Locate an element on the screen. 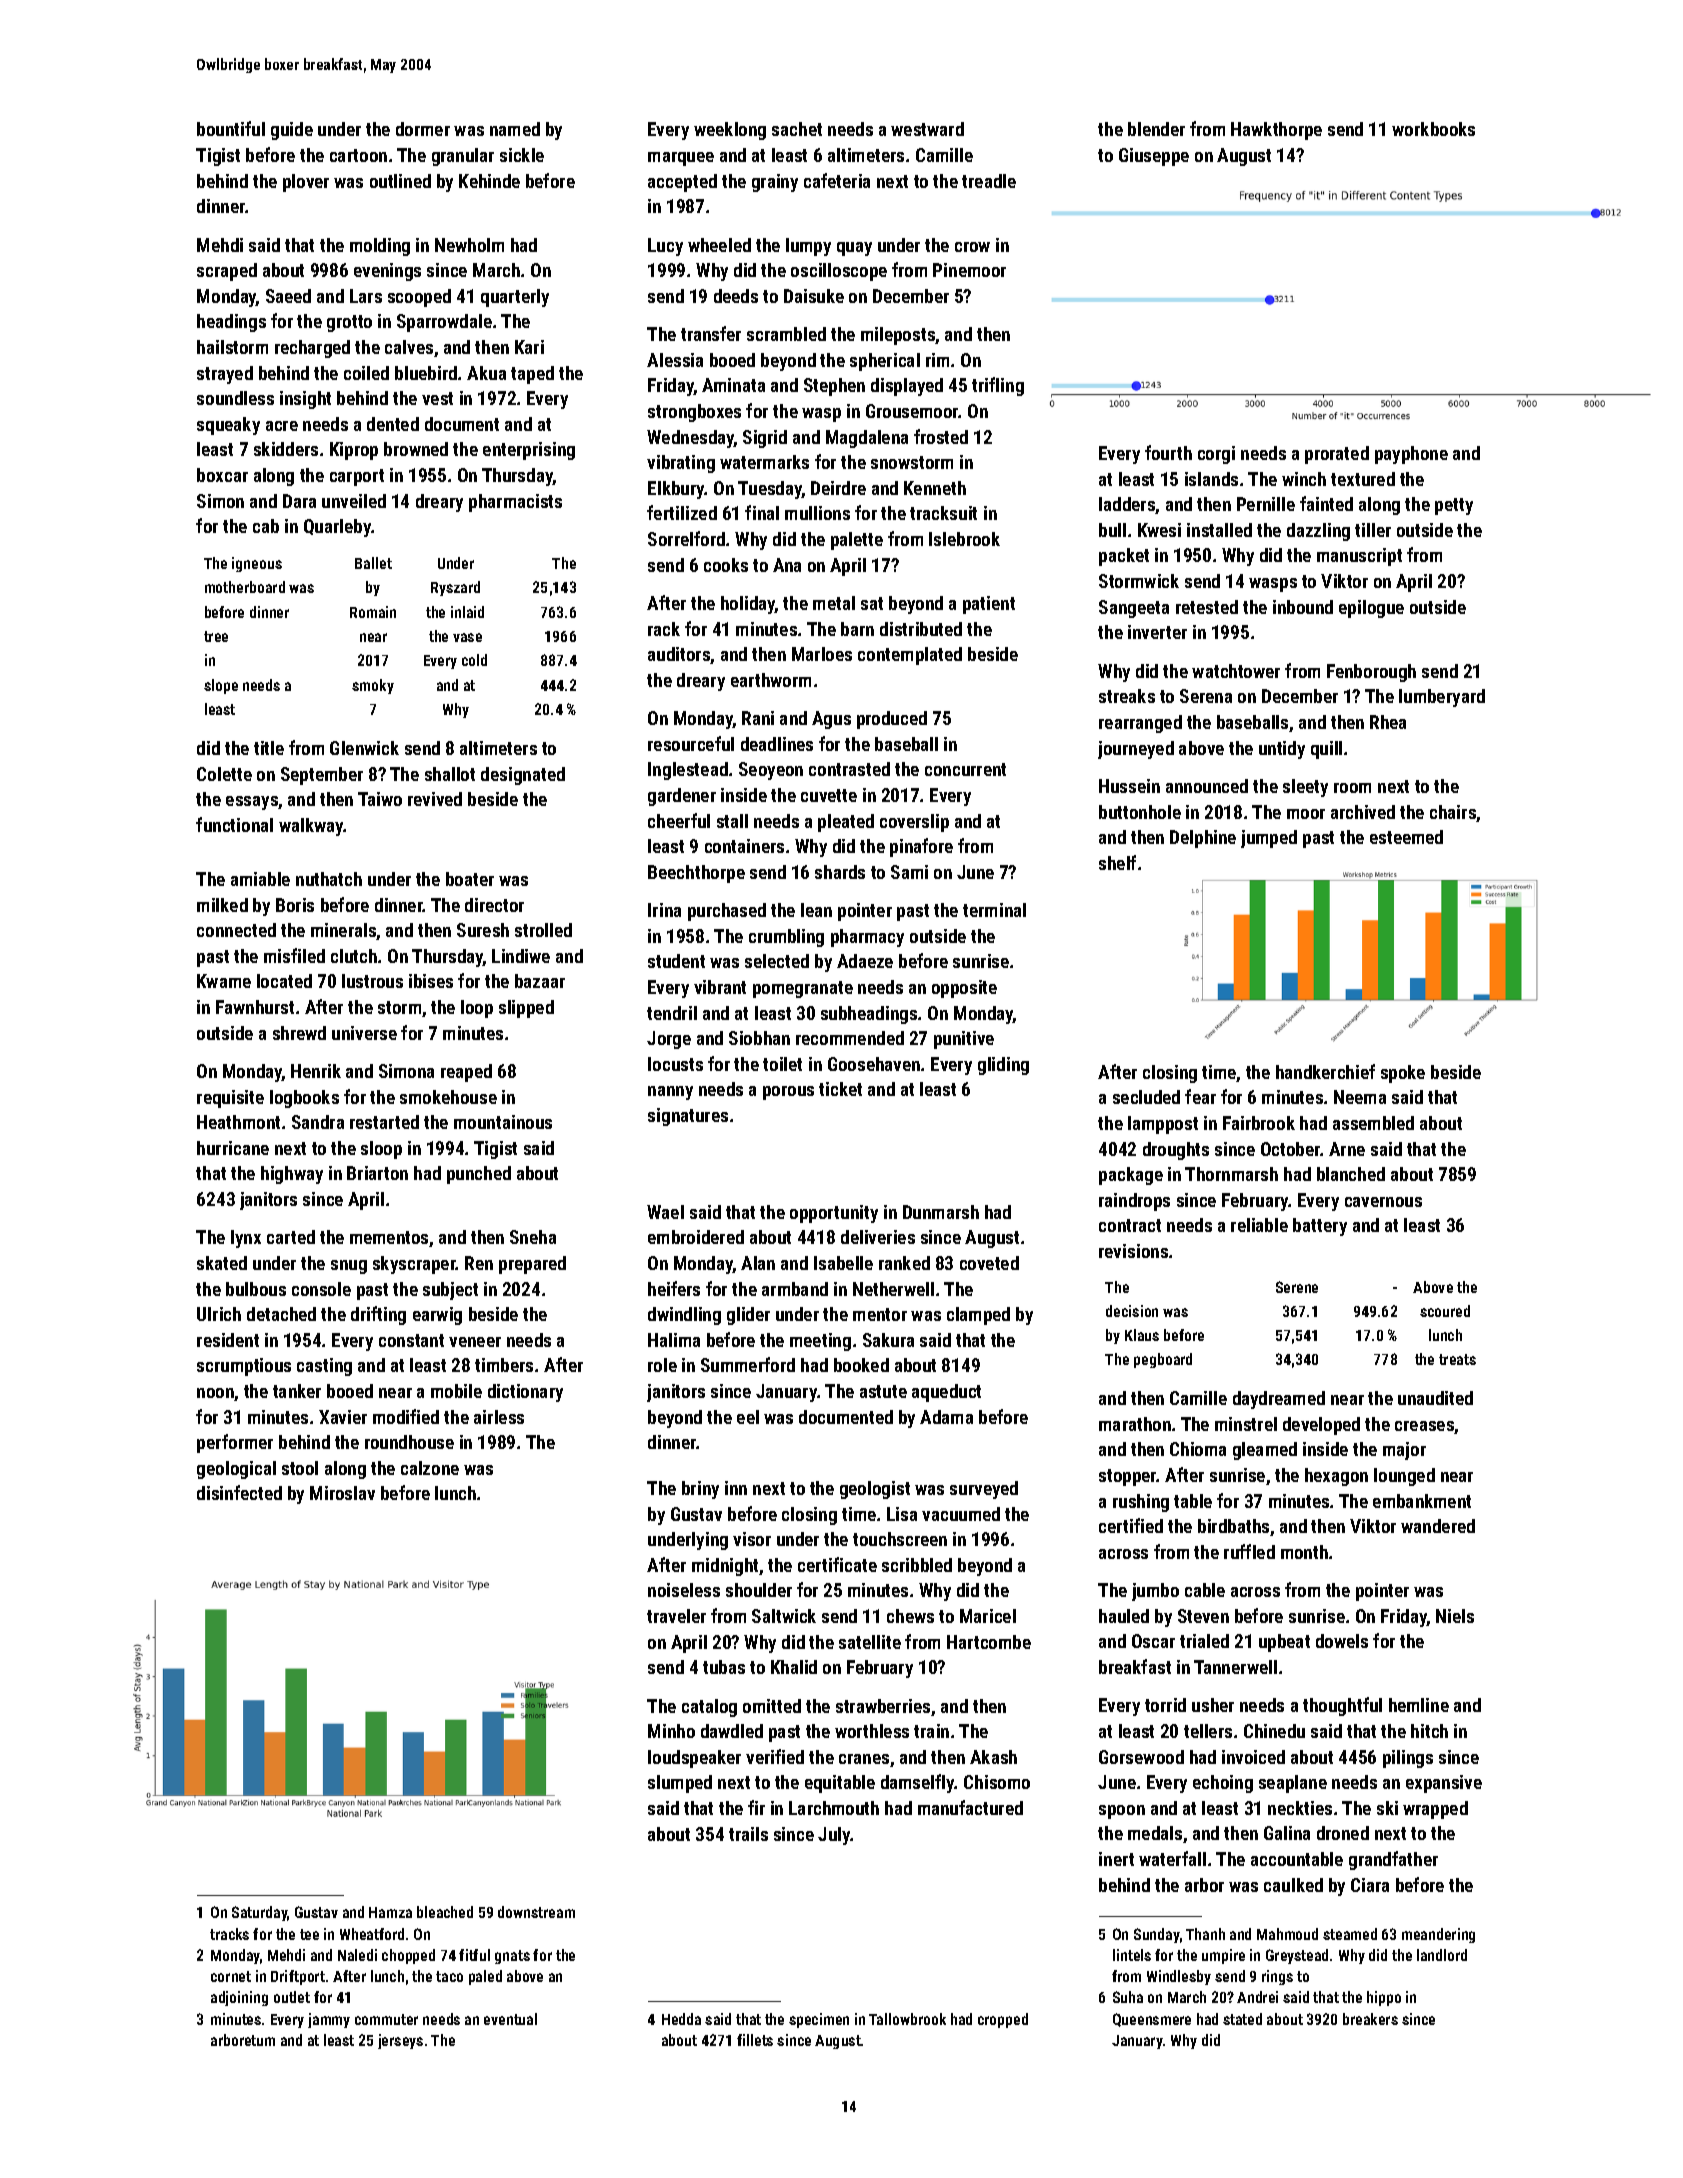 Image resolution: width=1683 pixels, height=2178 pixels. Serene is located at coordinates (1297, 1287).
